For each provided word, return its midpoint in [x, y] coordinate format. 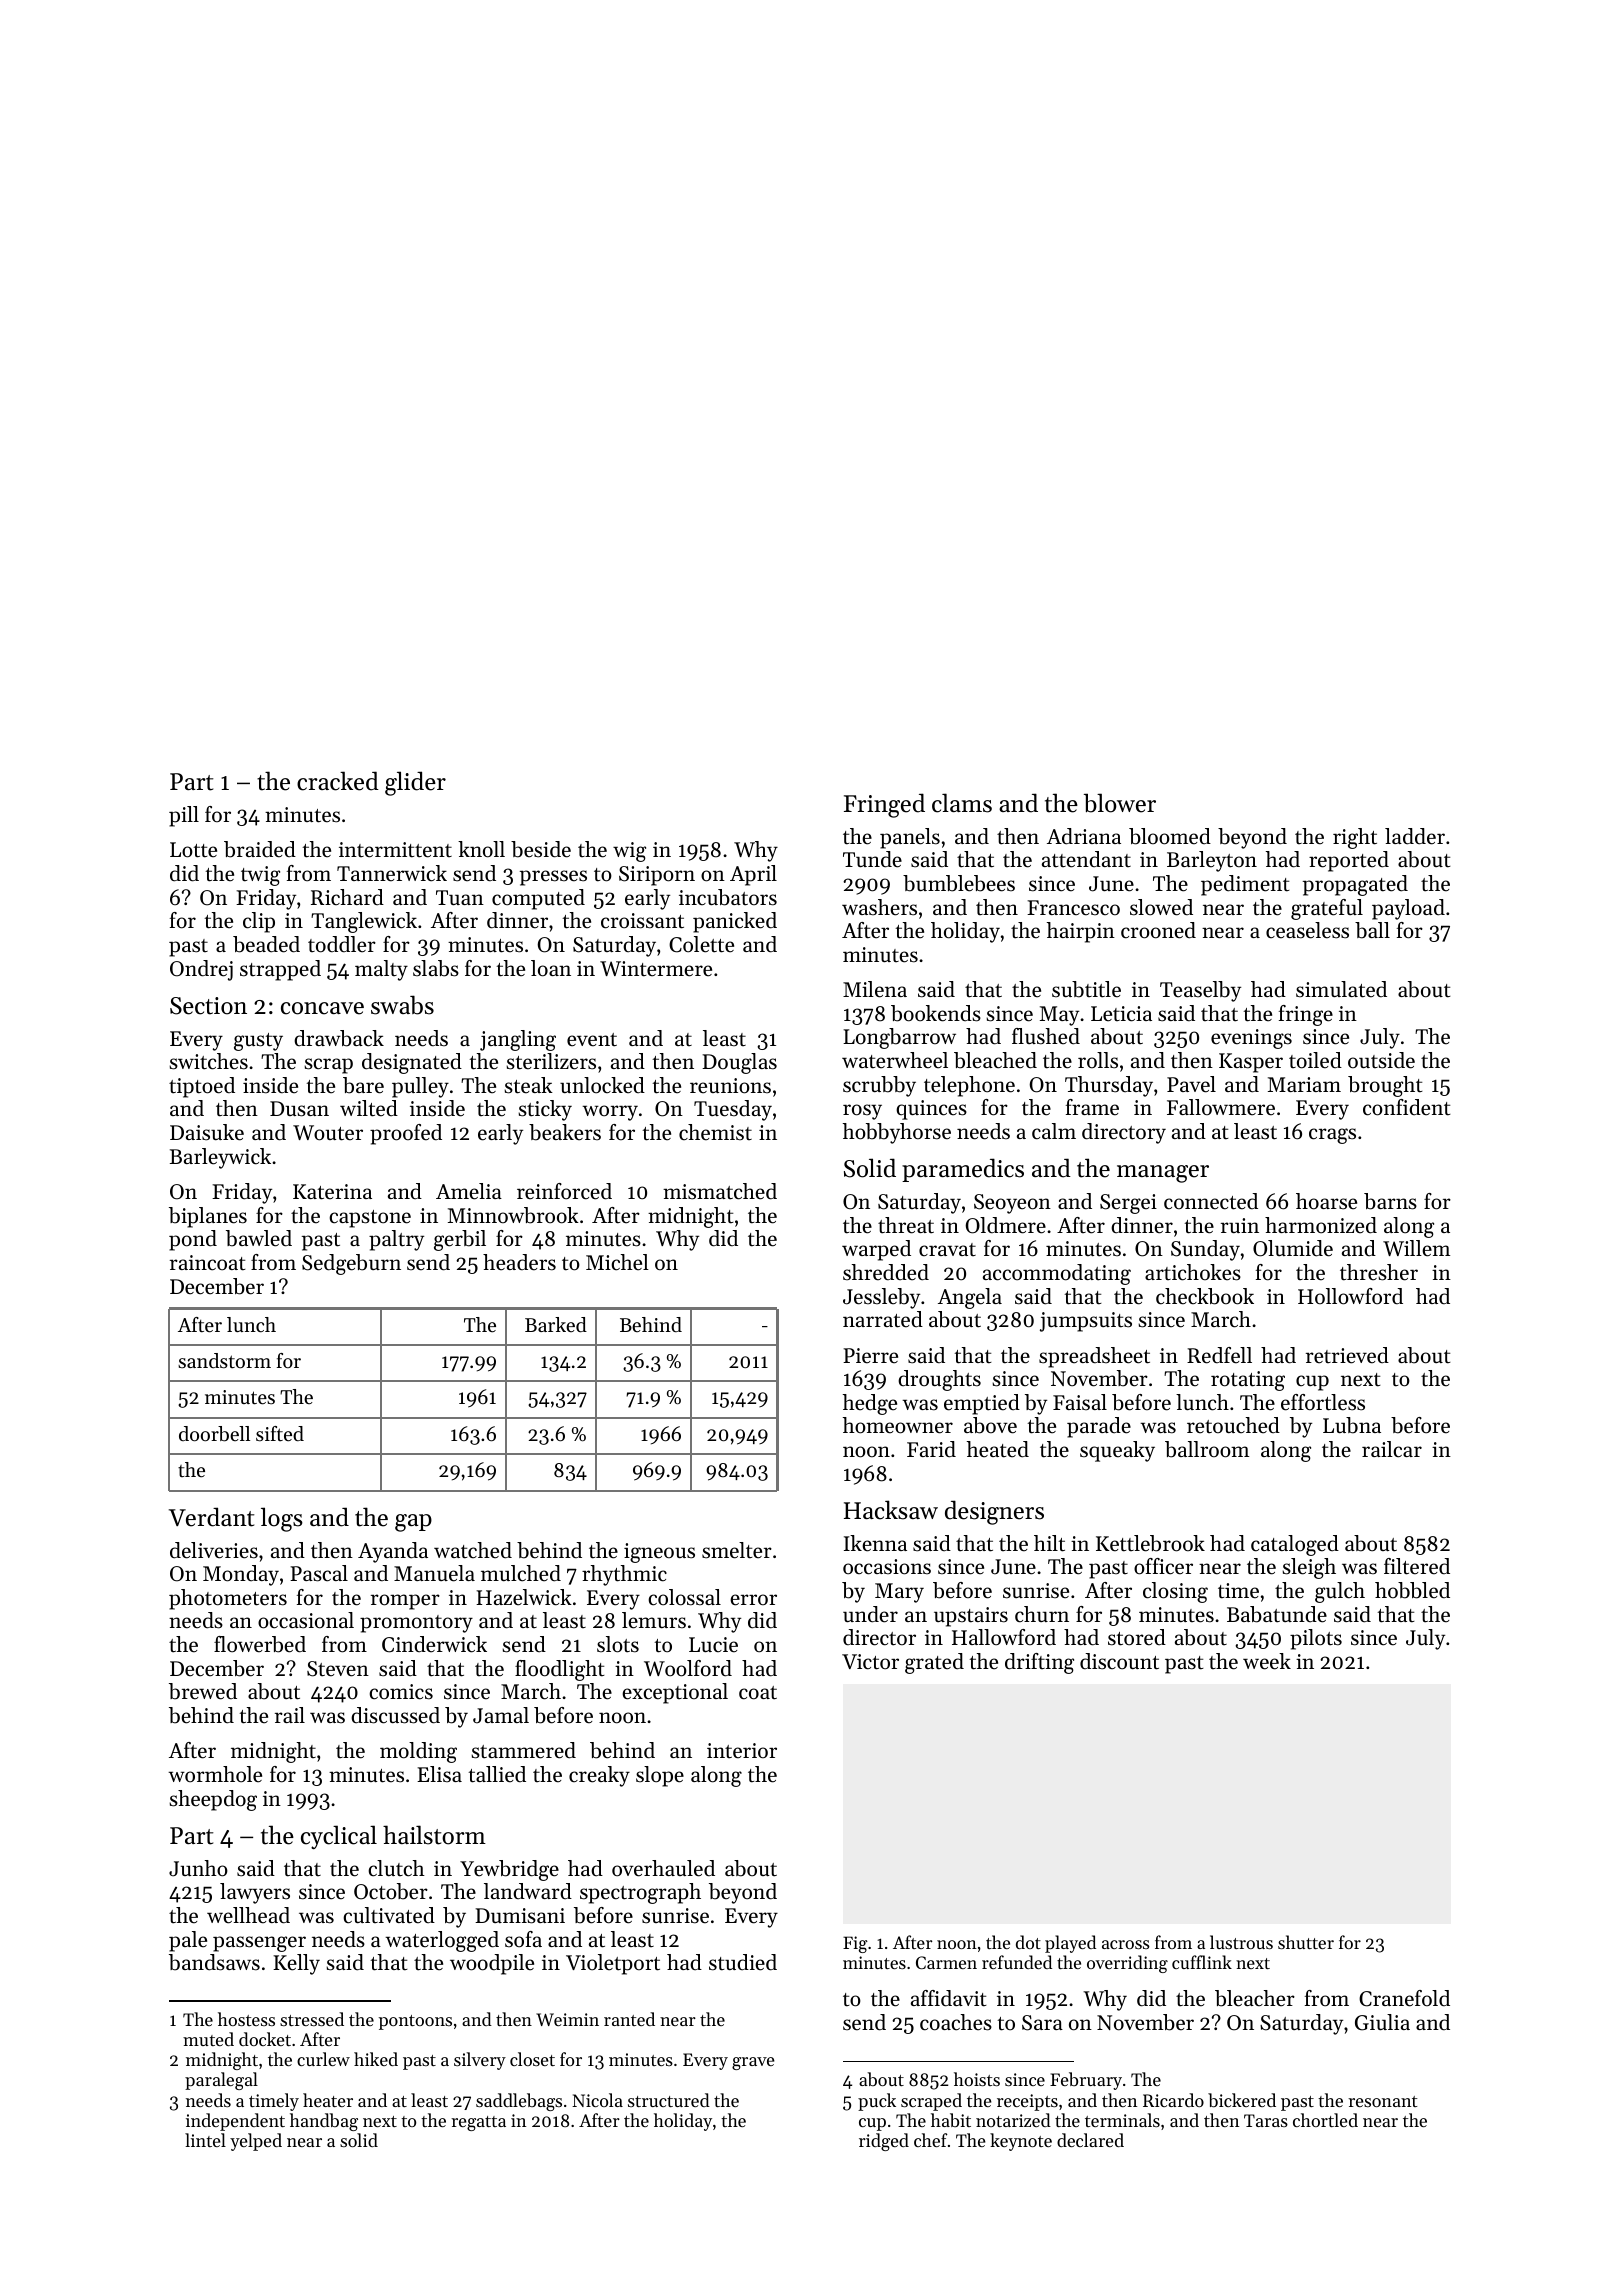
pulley [420, 1087]
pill [184, 816]
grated [934, 1663]
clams [962, 803]
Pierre [870, 1356]
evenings [1251, 1039]
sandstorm [224, 1361]
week [1267, 1661]
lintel [205, 2140]
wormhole [215, 1774]
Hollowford [1350, 1296]
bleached [995, 1060]
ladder [1415, 836]
